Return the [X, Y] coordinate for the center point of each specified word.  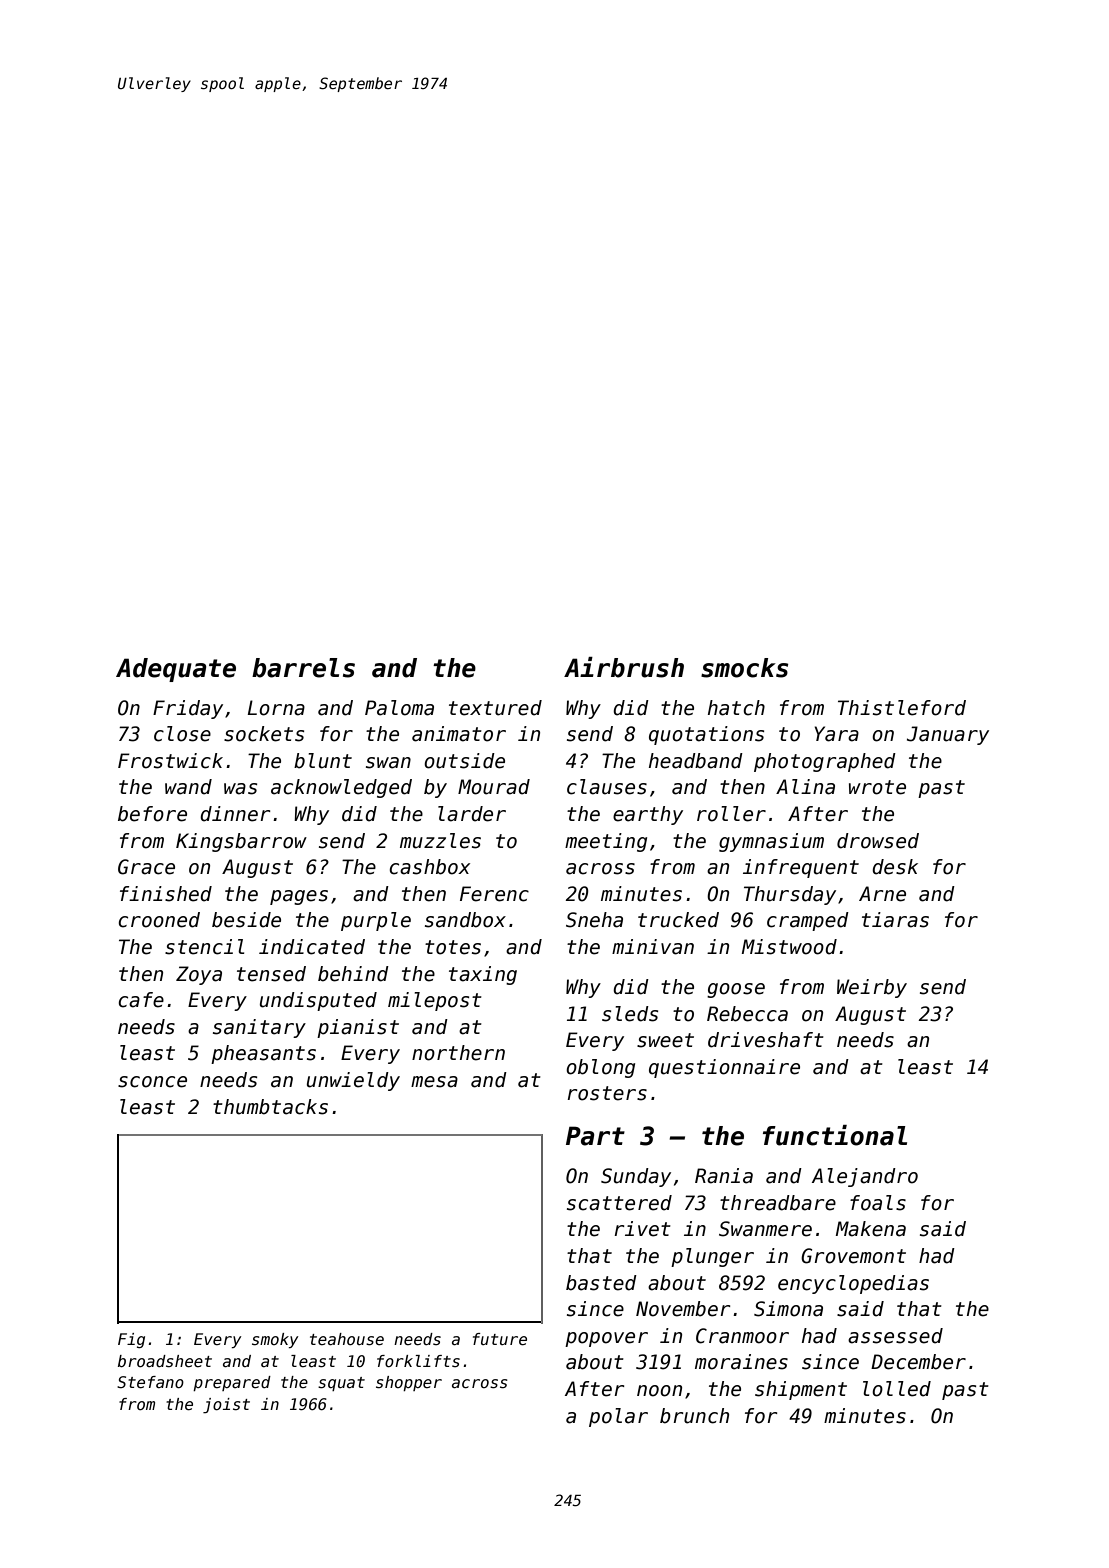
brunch [694, 1416]
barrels [303, 668]
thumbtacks [270, 1107]
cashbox [429, 867]
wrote [877, 787]
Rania [724, 1176]
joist [226, 1405]
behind [353, 974]
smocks [744, 668]
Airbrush [624, 667]
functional [835, 1135]
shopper [409, 1383]
